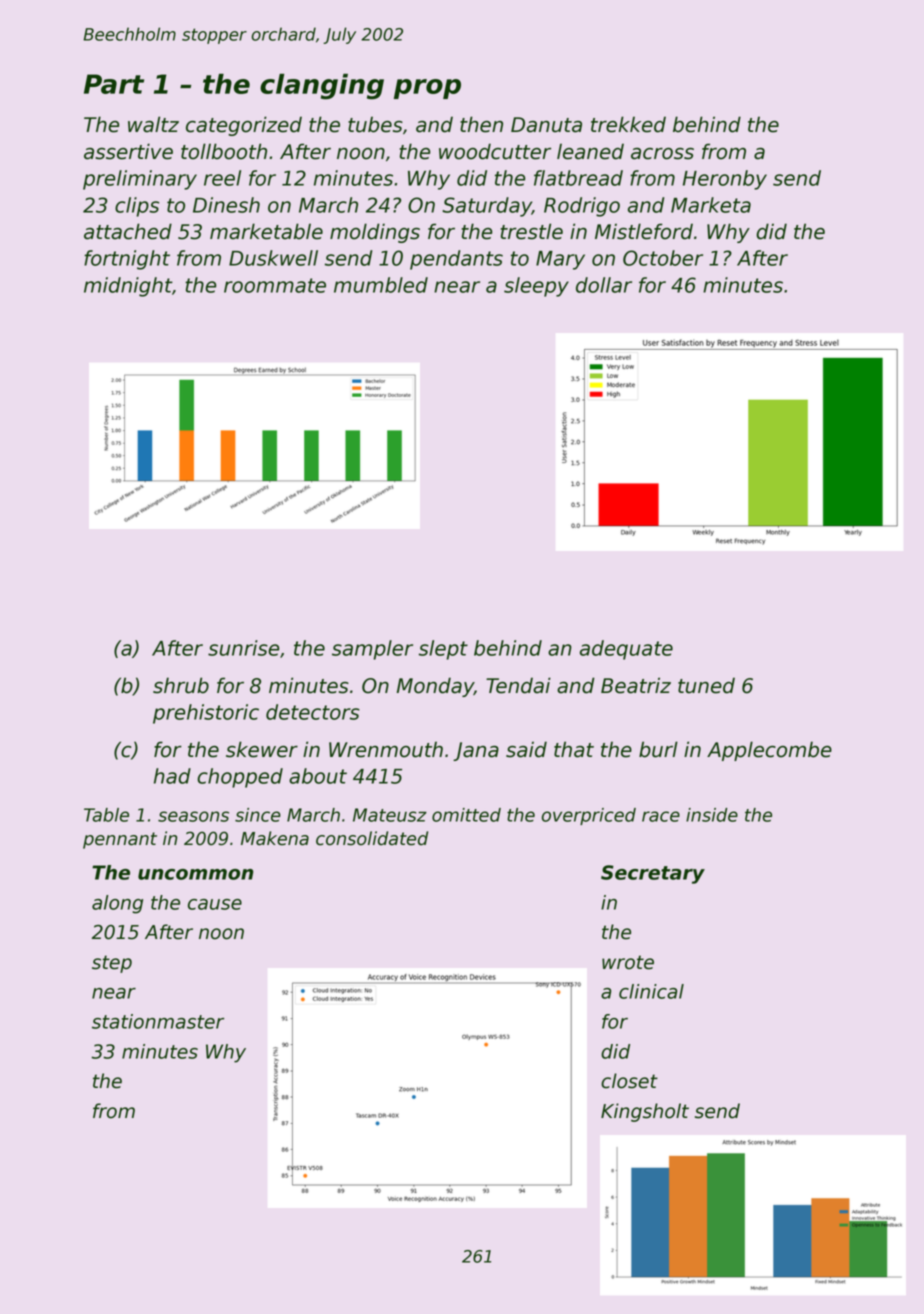 This screenshot has width=924, height=1314. I want to click on dollar, so click(604, 285).
